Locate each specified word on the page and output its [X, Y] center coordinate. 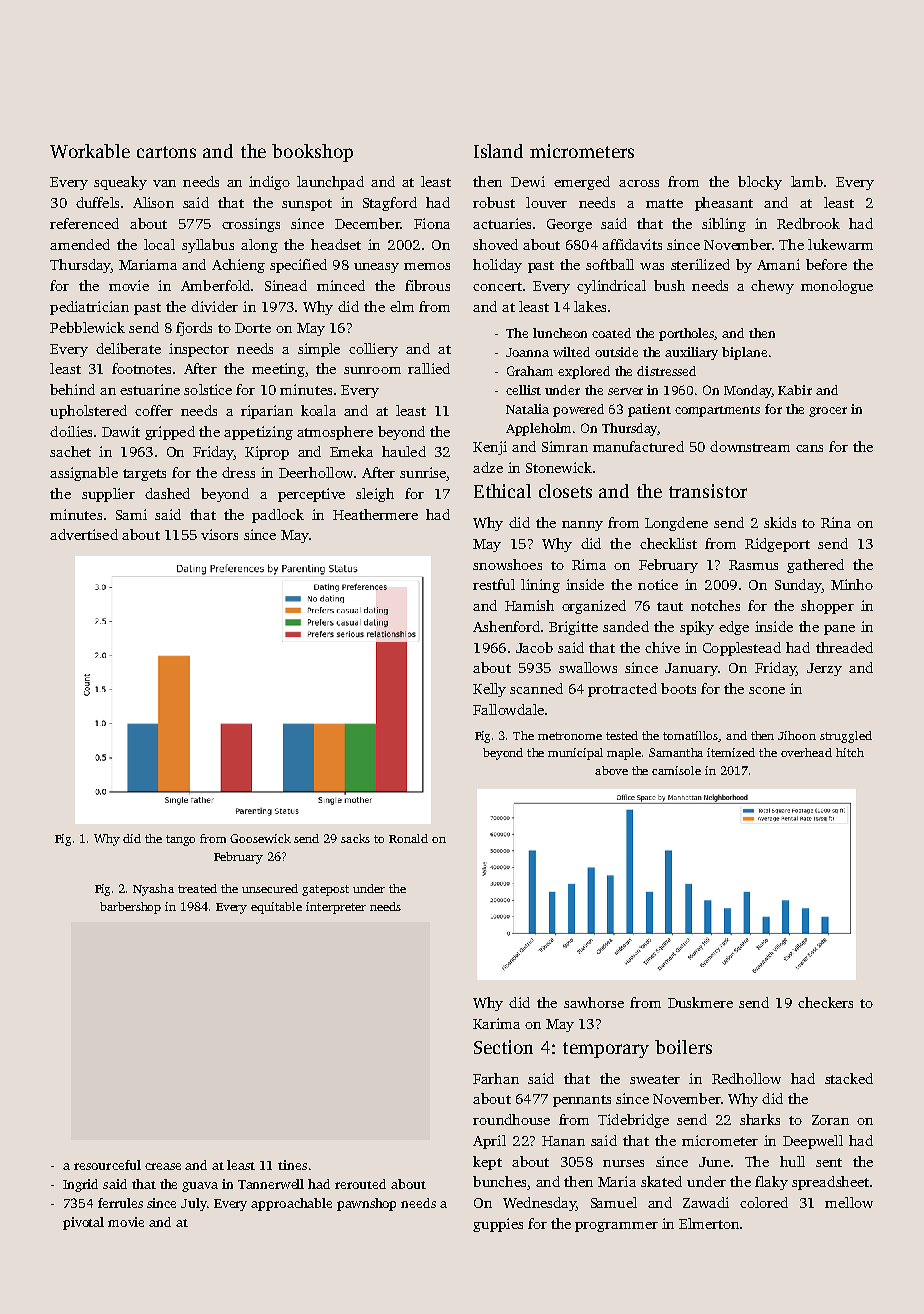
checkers [825, 1002]
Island [498, 151]
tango [180, 840]
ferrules [120, 1203]
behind [72, 389]
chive [662, 647]
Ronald [408, 838]
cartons [166, 152]
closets [565, 491]
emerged [582, 183]
